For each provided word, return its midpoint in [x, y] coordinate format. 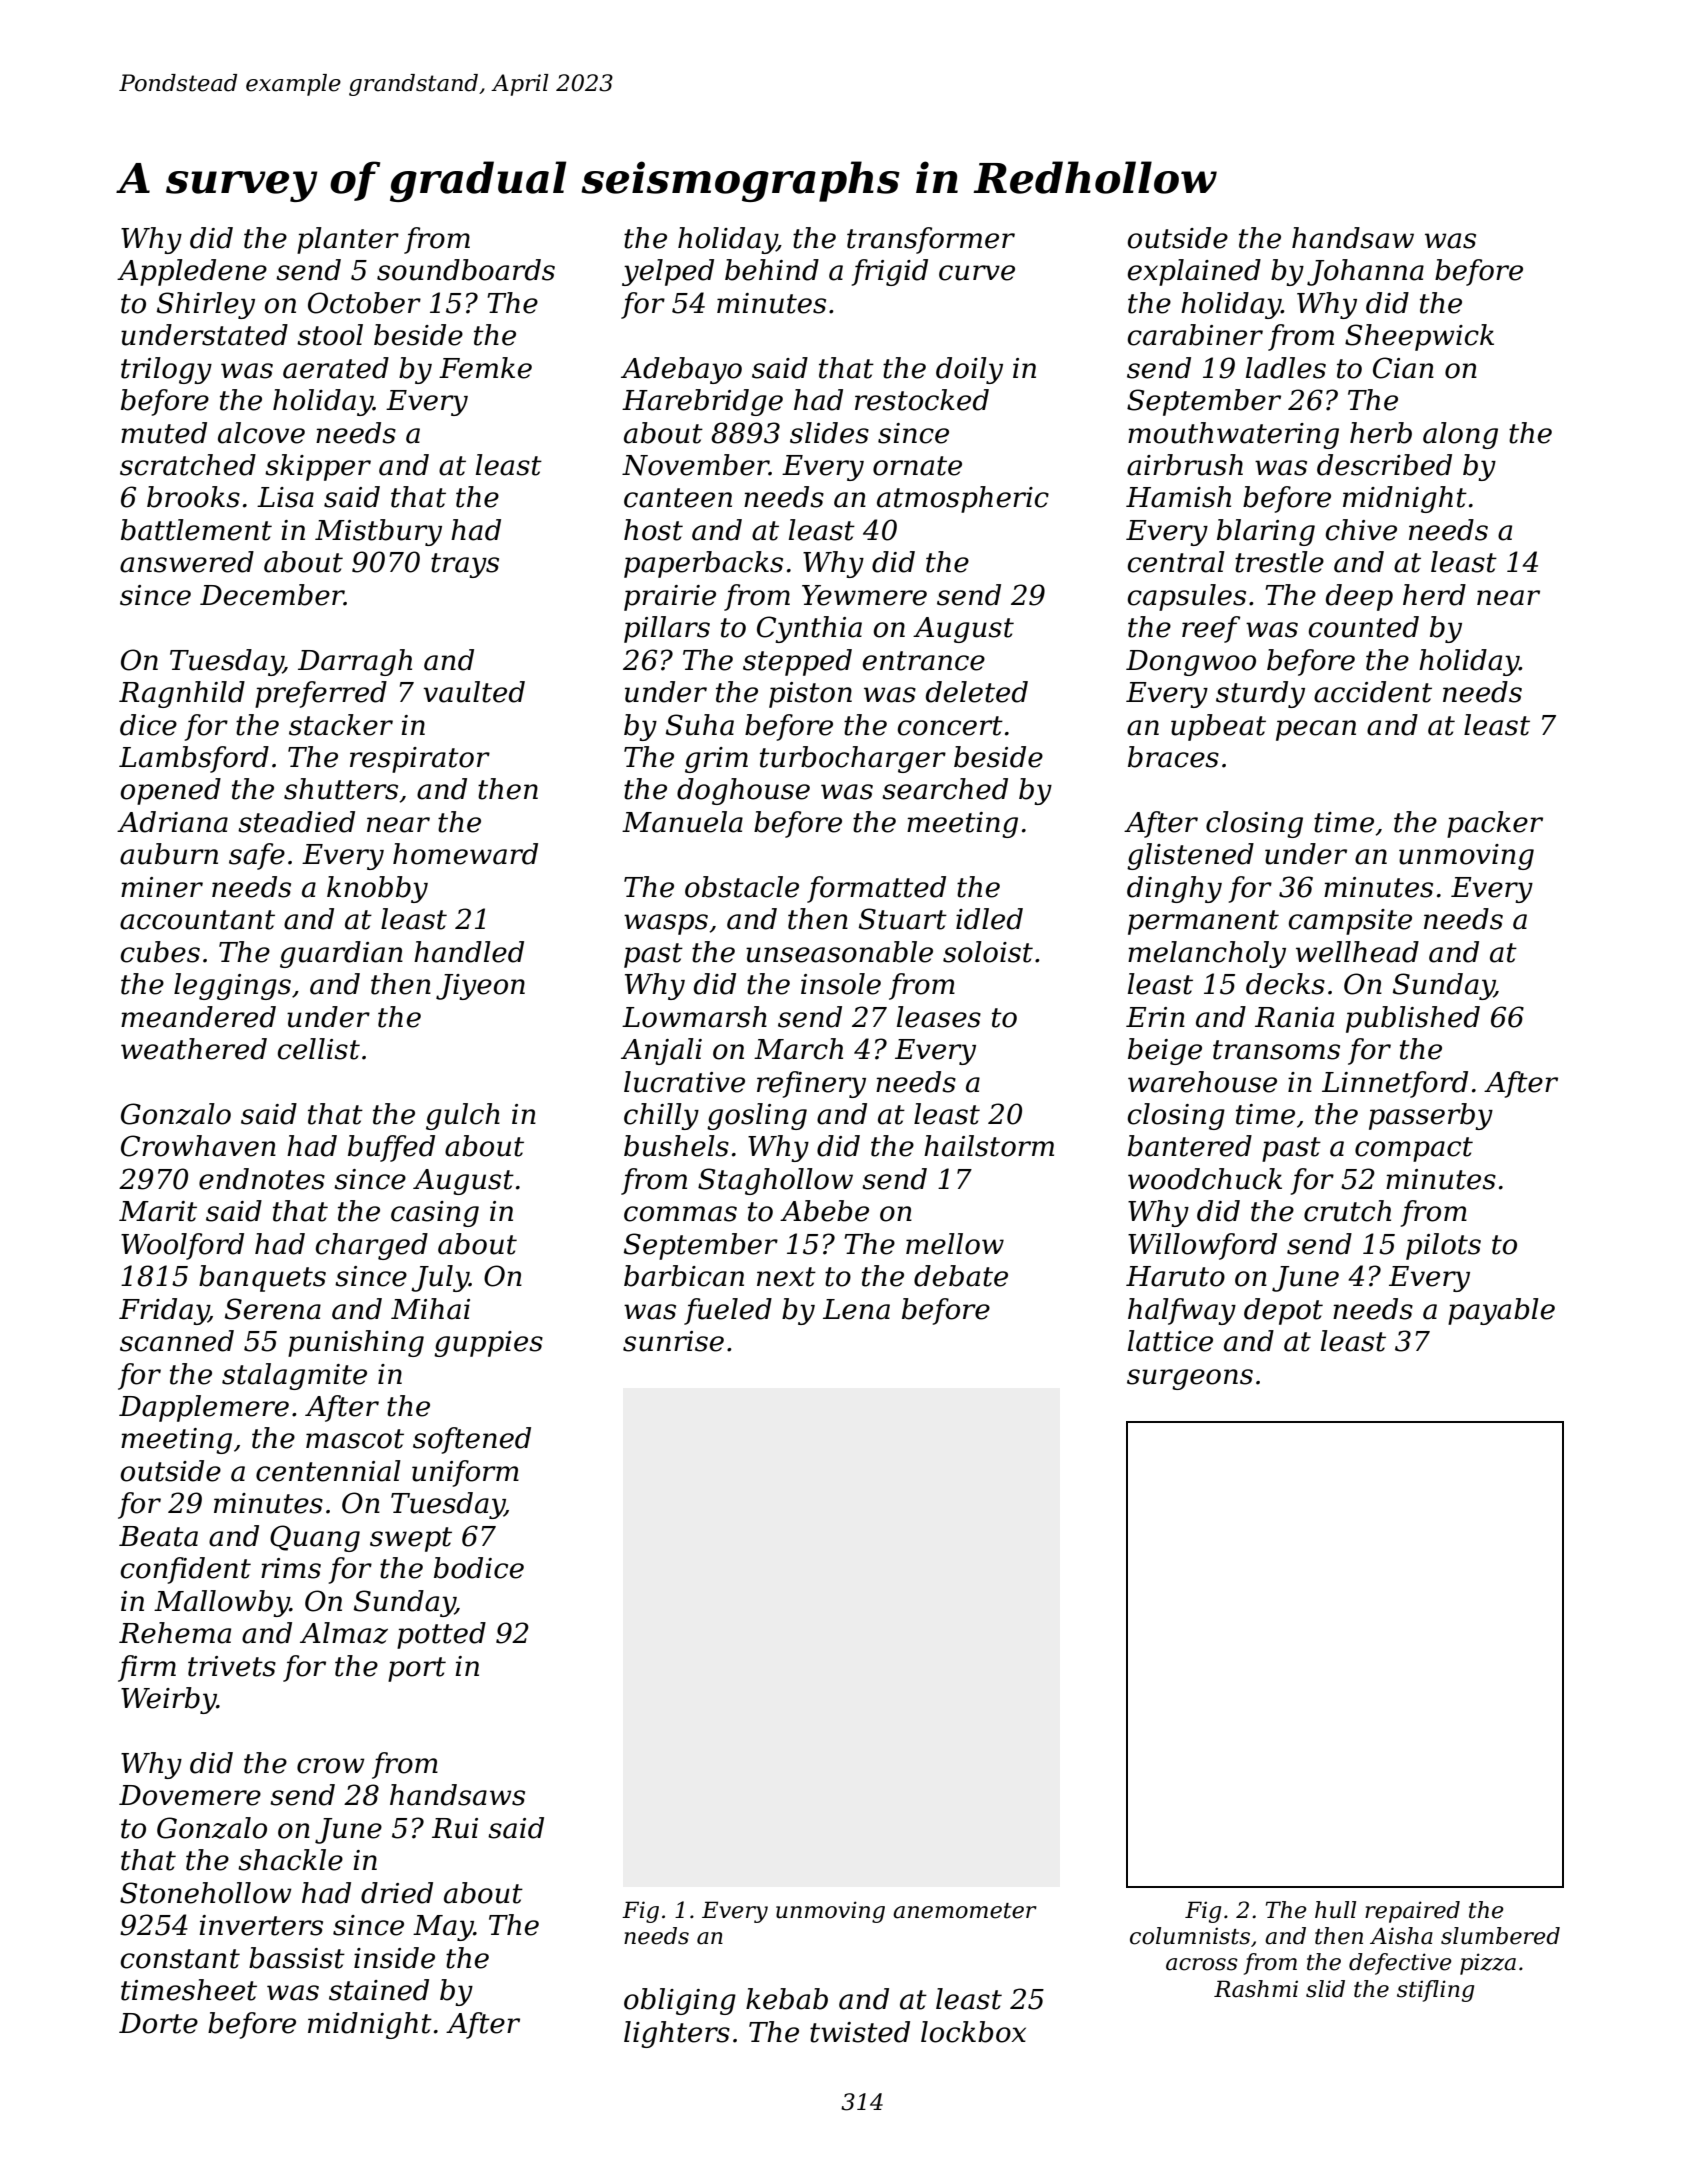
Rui [455, 1828]
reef [1211, 629]
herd [1434, 595]
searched [945, 789]
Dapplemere [204, 1408]
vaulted [474, 692]
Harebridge [702, 402]
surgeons [1190, 1379]
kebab [787, 1999]
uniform [465, 1473]
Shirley [206, 305]
